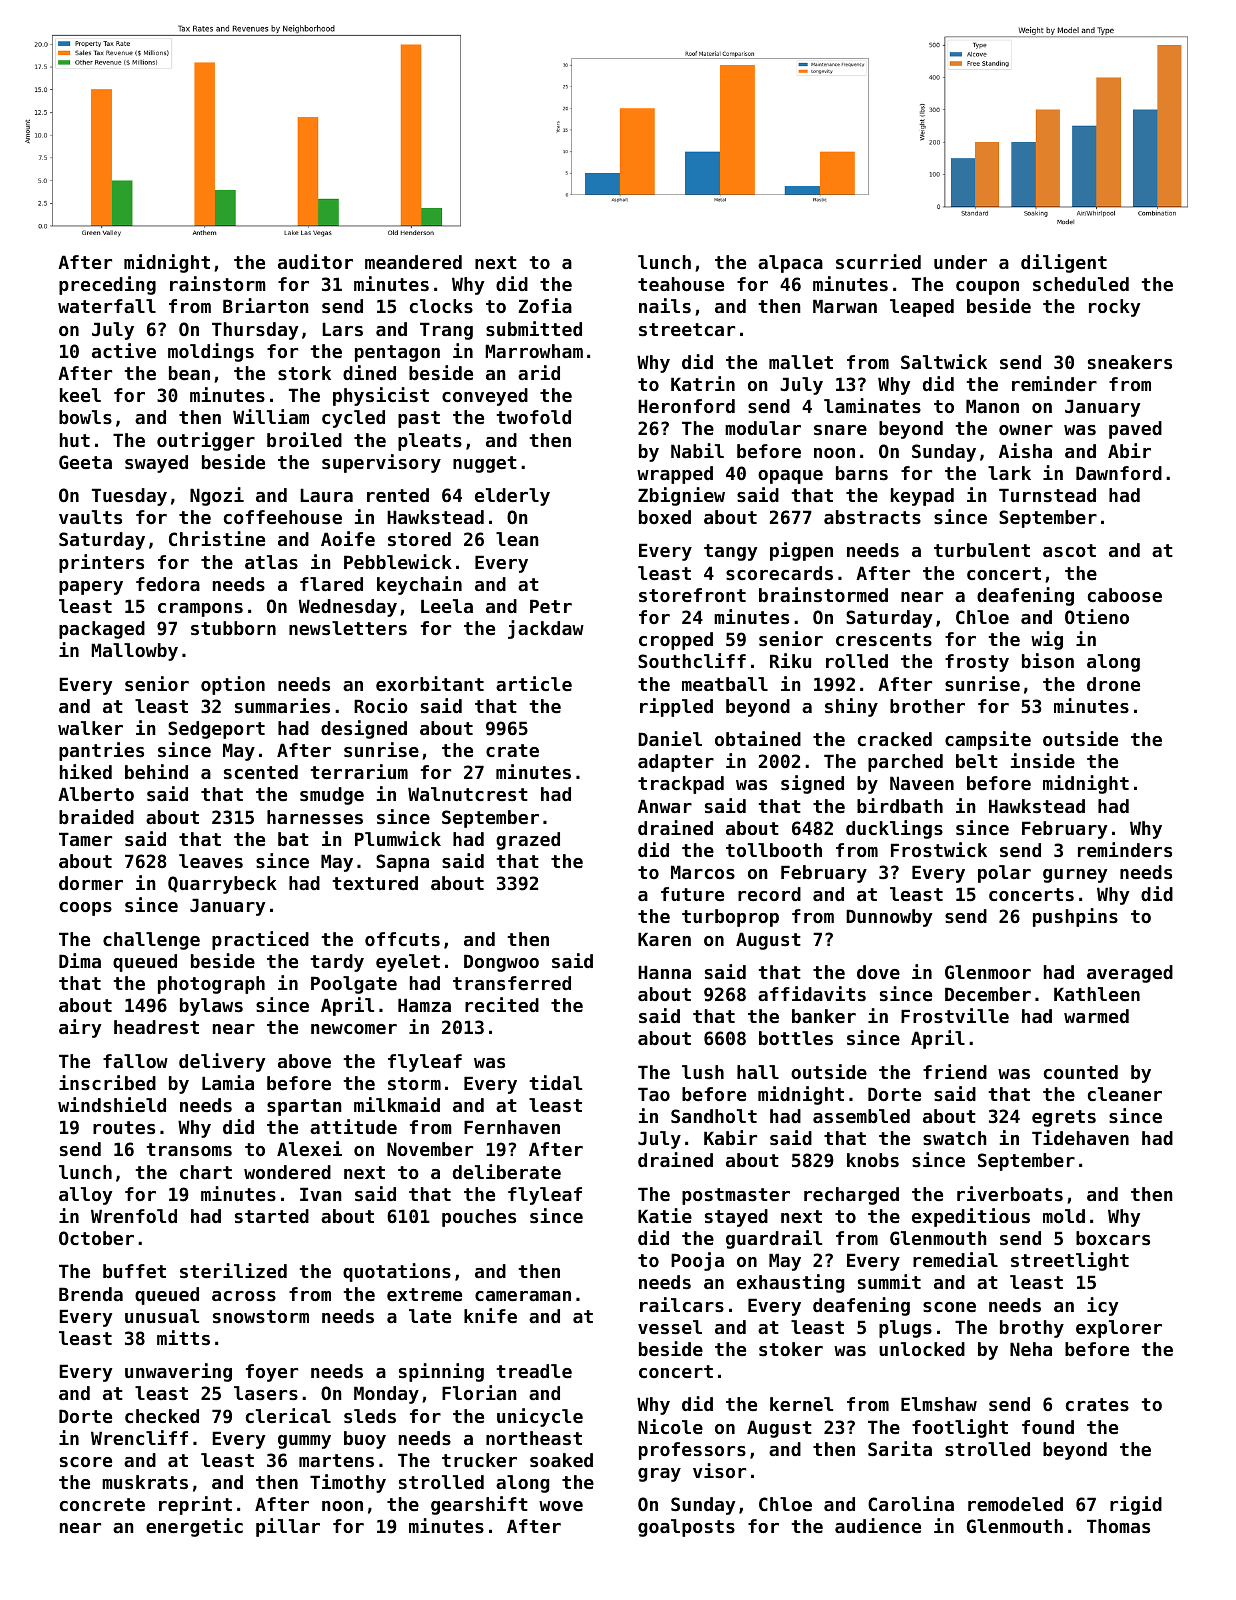  What do you see at coordinates (413, 262) in the document?
I see `meandered` at bounding box center [413, 262].
